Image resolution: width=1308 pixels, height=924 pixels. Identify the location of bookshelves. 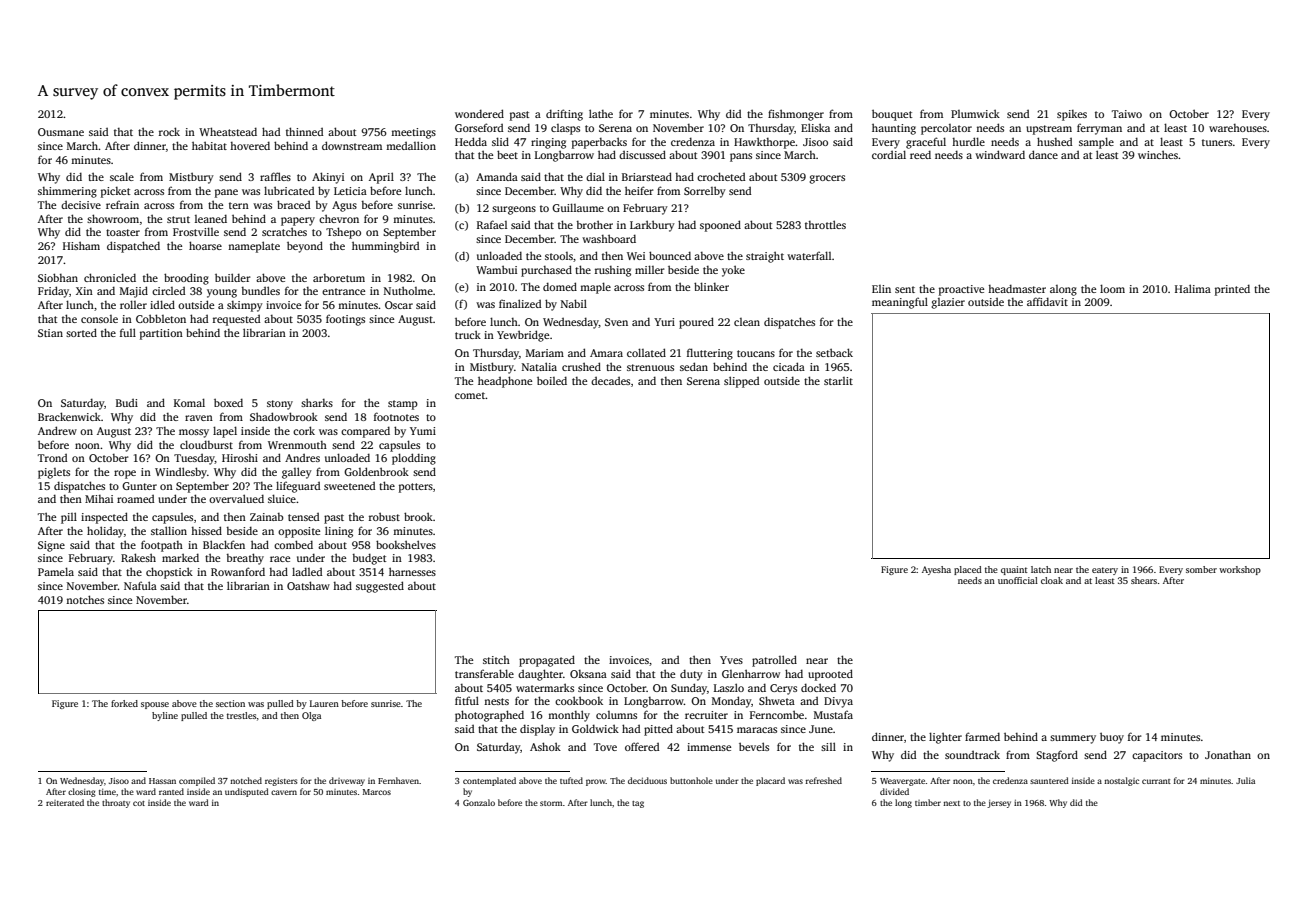
(406, 544).
